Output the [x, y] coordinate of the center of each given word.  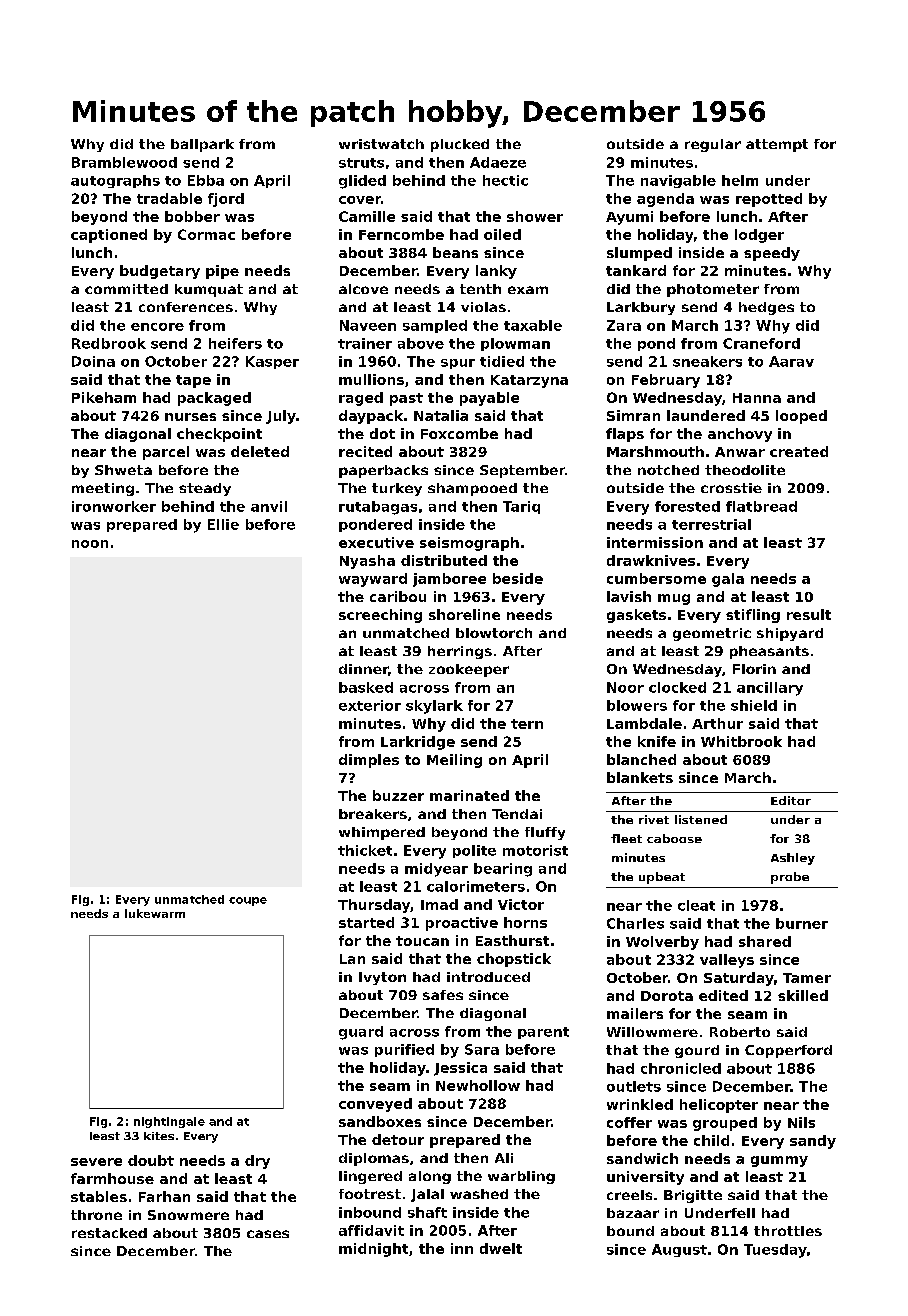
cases [268, 1234]
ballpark [202, 145]
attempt [777, 145]
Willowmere [652, 1032]
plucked [460, 145]
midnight [373, 1250]
